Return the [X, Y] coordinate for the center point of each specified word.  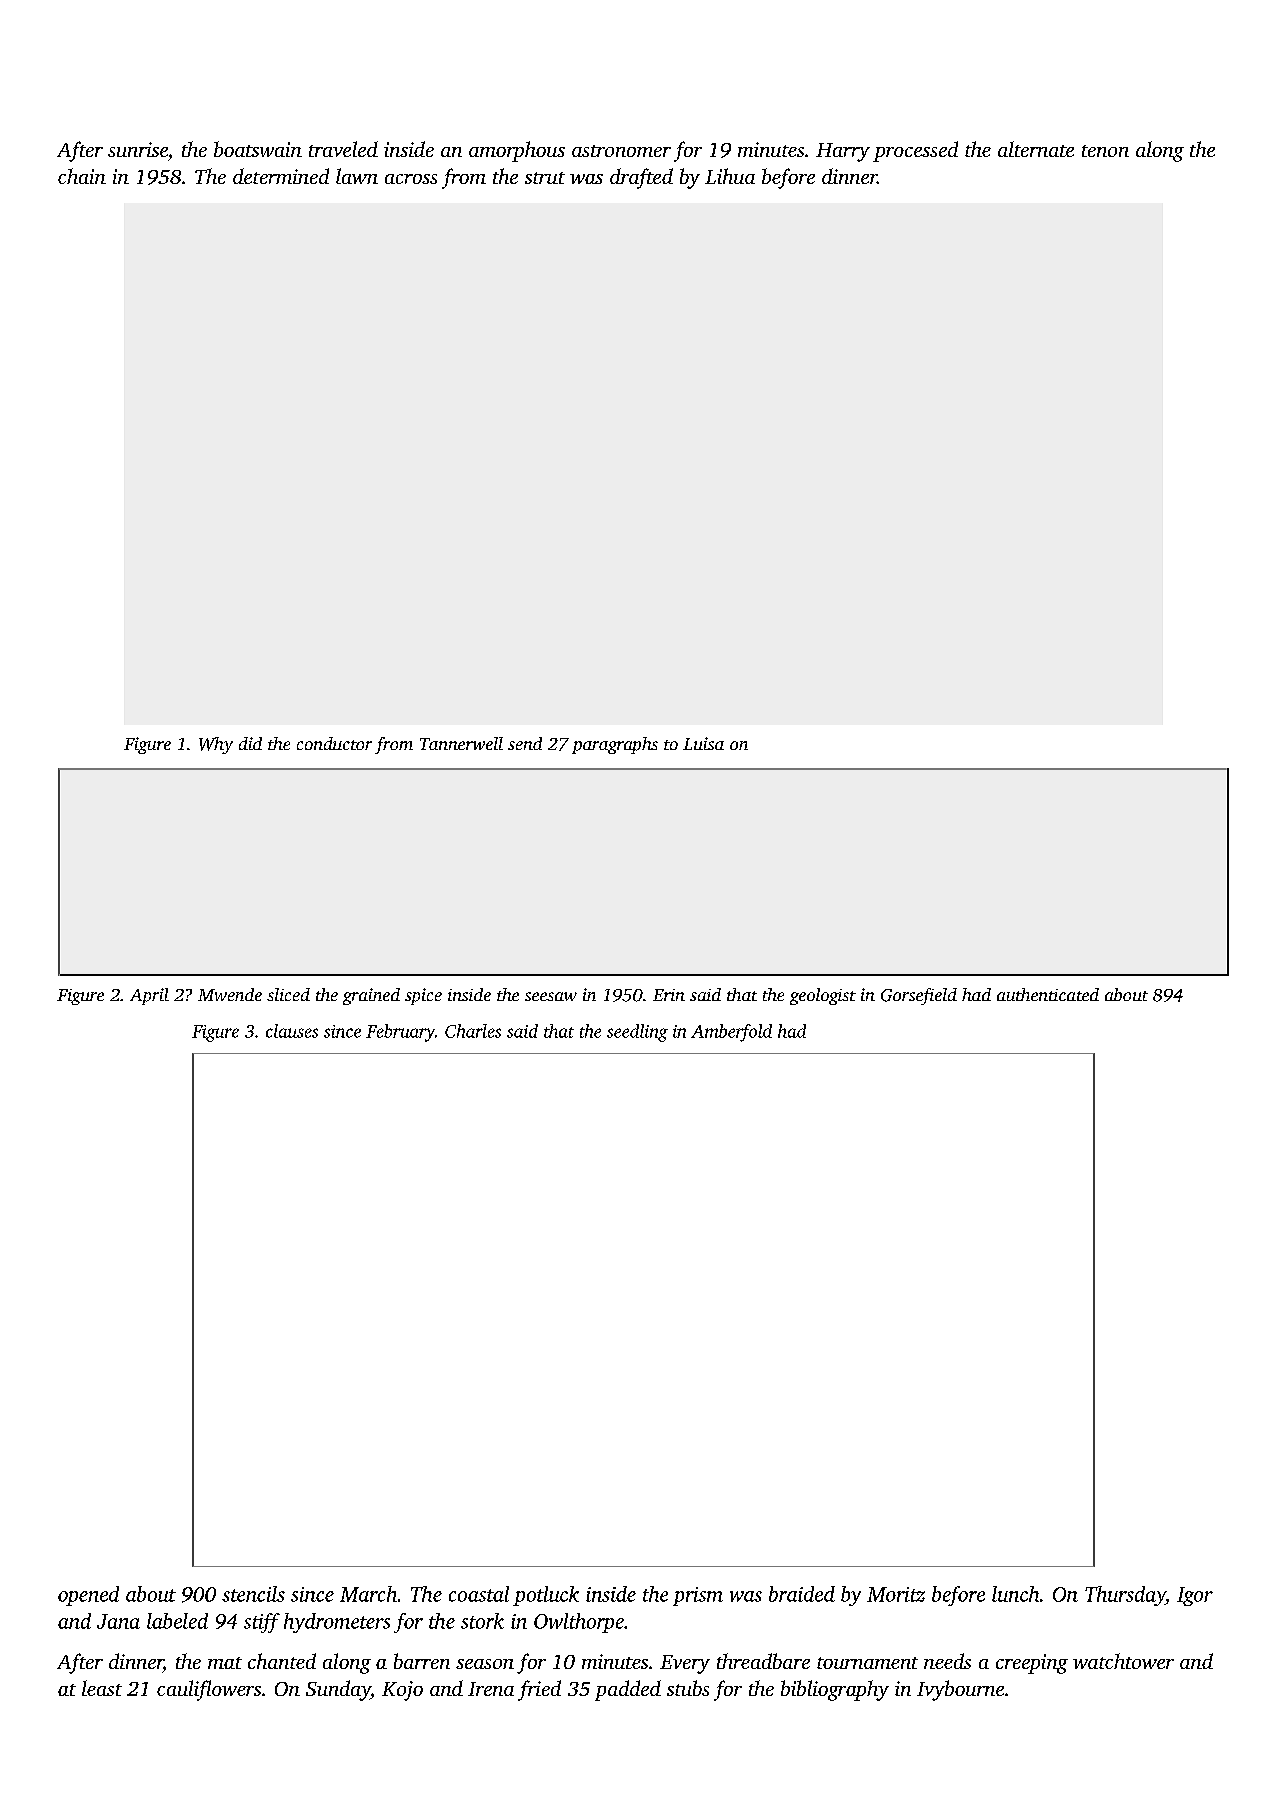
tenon [1105, 151]
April [149, 996]
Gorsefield [919, 996]
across [411, 179]
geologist [823, 996]
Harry [843, 152]
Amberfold [731, 1033]
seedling [637, 1033]
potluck [546, 1596]
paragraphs [615, 745]
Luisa [703, 743]
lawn [357, 176]
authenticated [1048, 994]
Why [216, 745]
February [400, 1033]
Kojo [402, 1691]
